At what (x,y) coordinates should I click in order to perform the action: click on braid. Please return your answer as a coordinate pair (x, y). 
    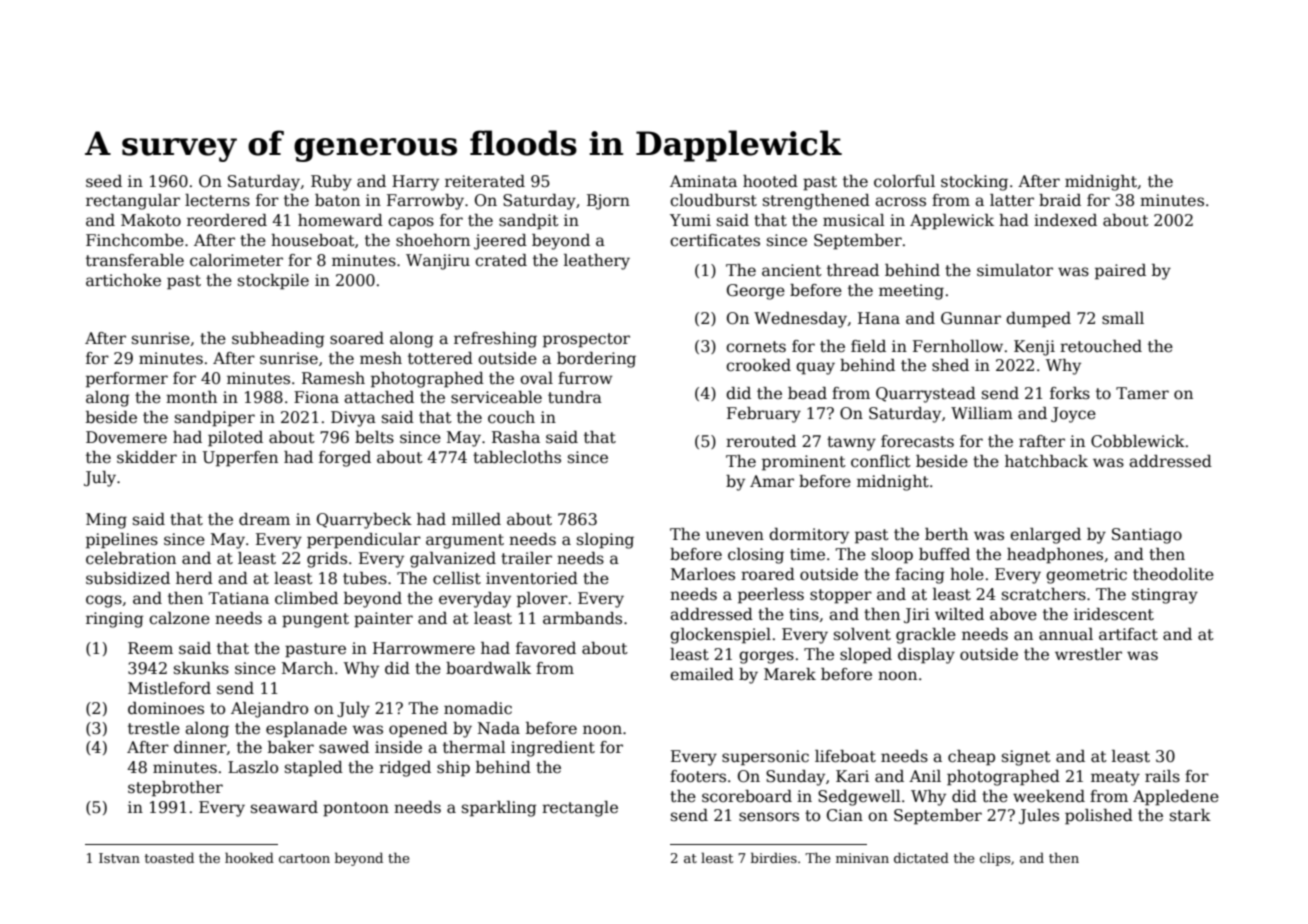
    Looking at the image, I should click on (1060, 200).
